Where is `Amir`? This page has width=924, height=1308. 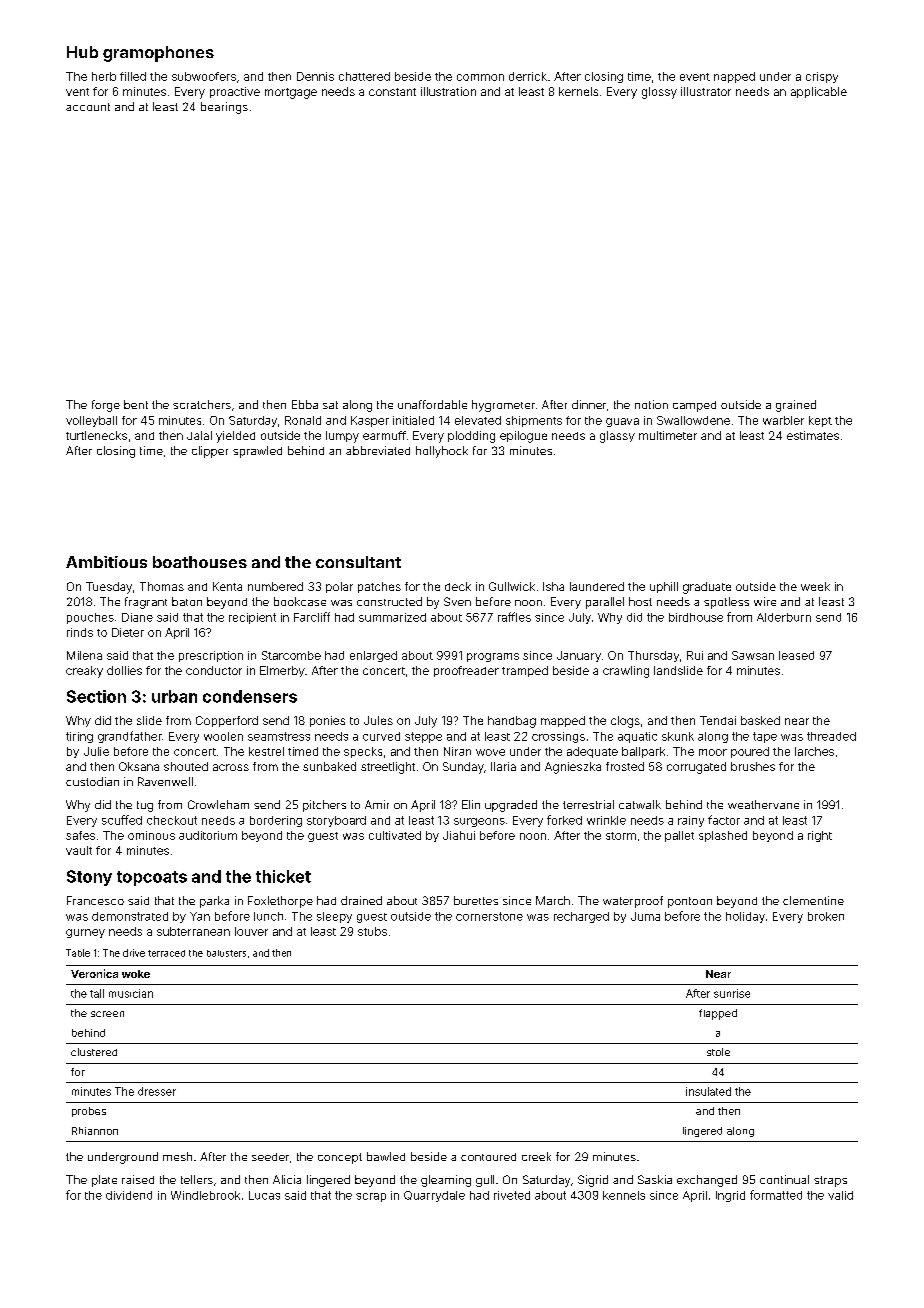 Amir is located at coordinates (377, 804).
